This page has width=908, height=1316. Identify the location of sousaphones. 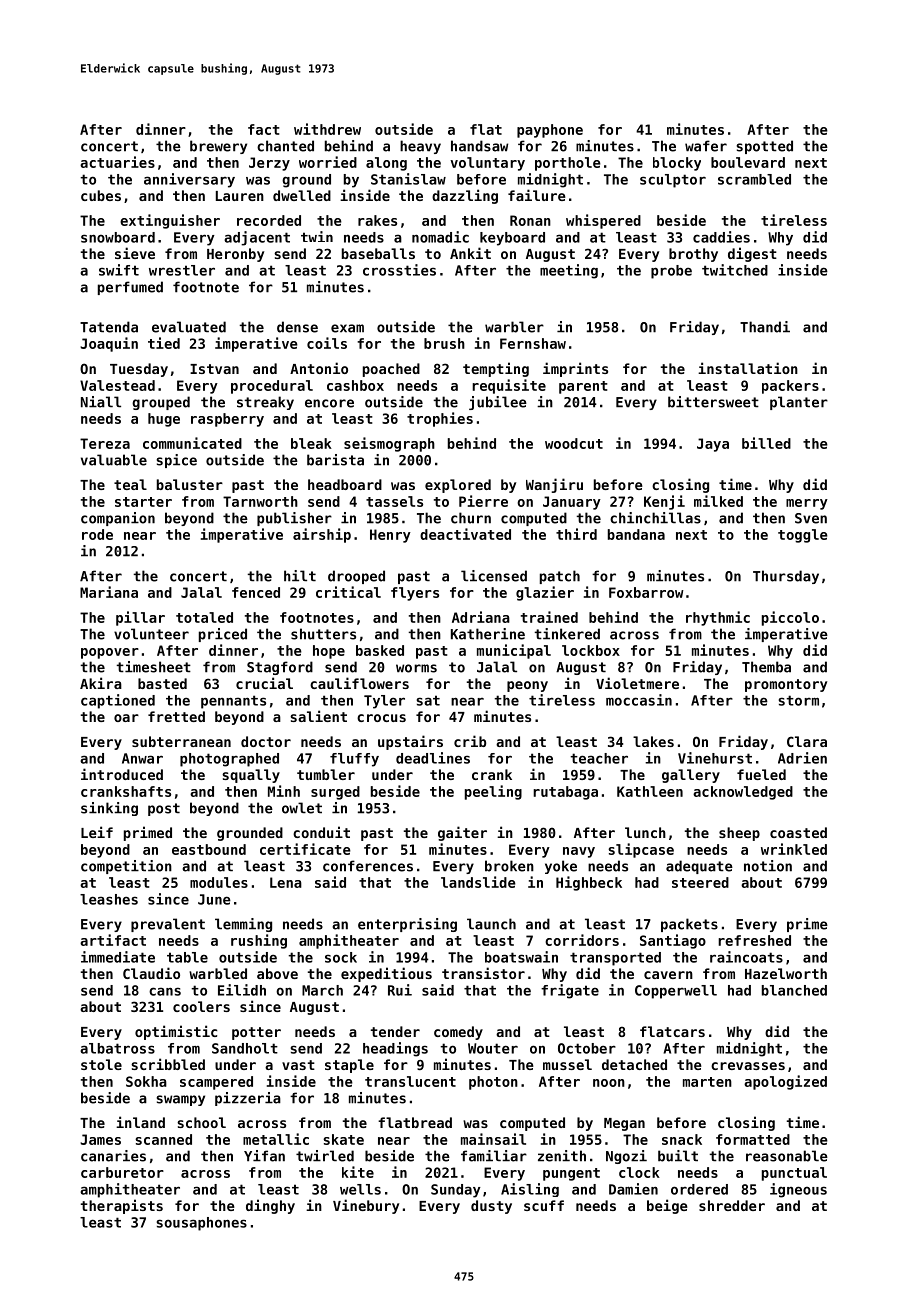
(201, 1224).
